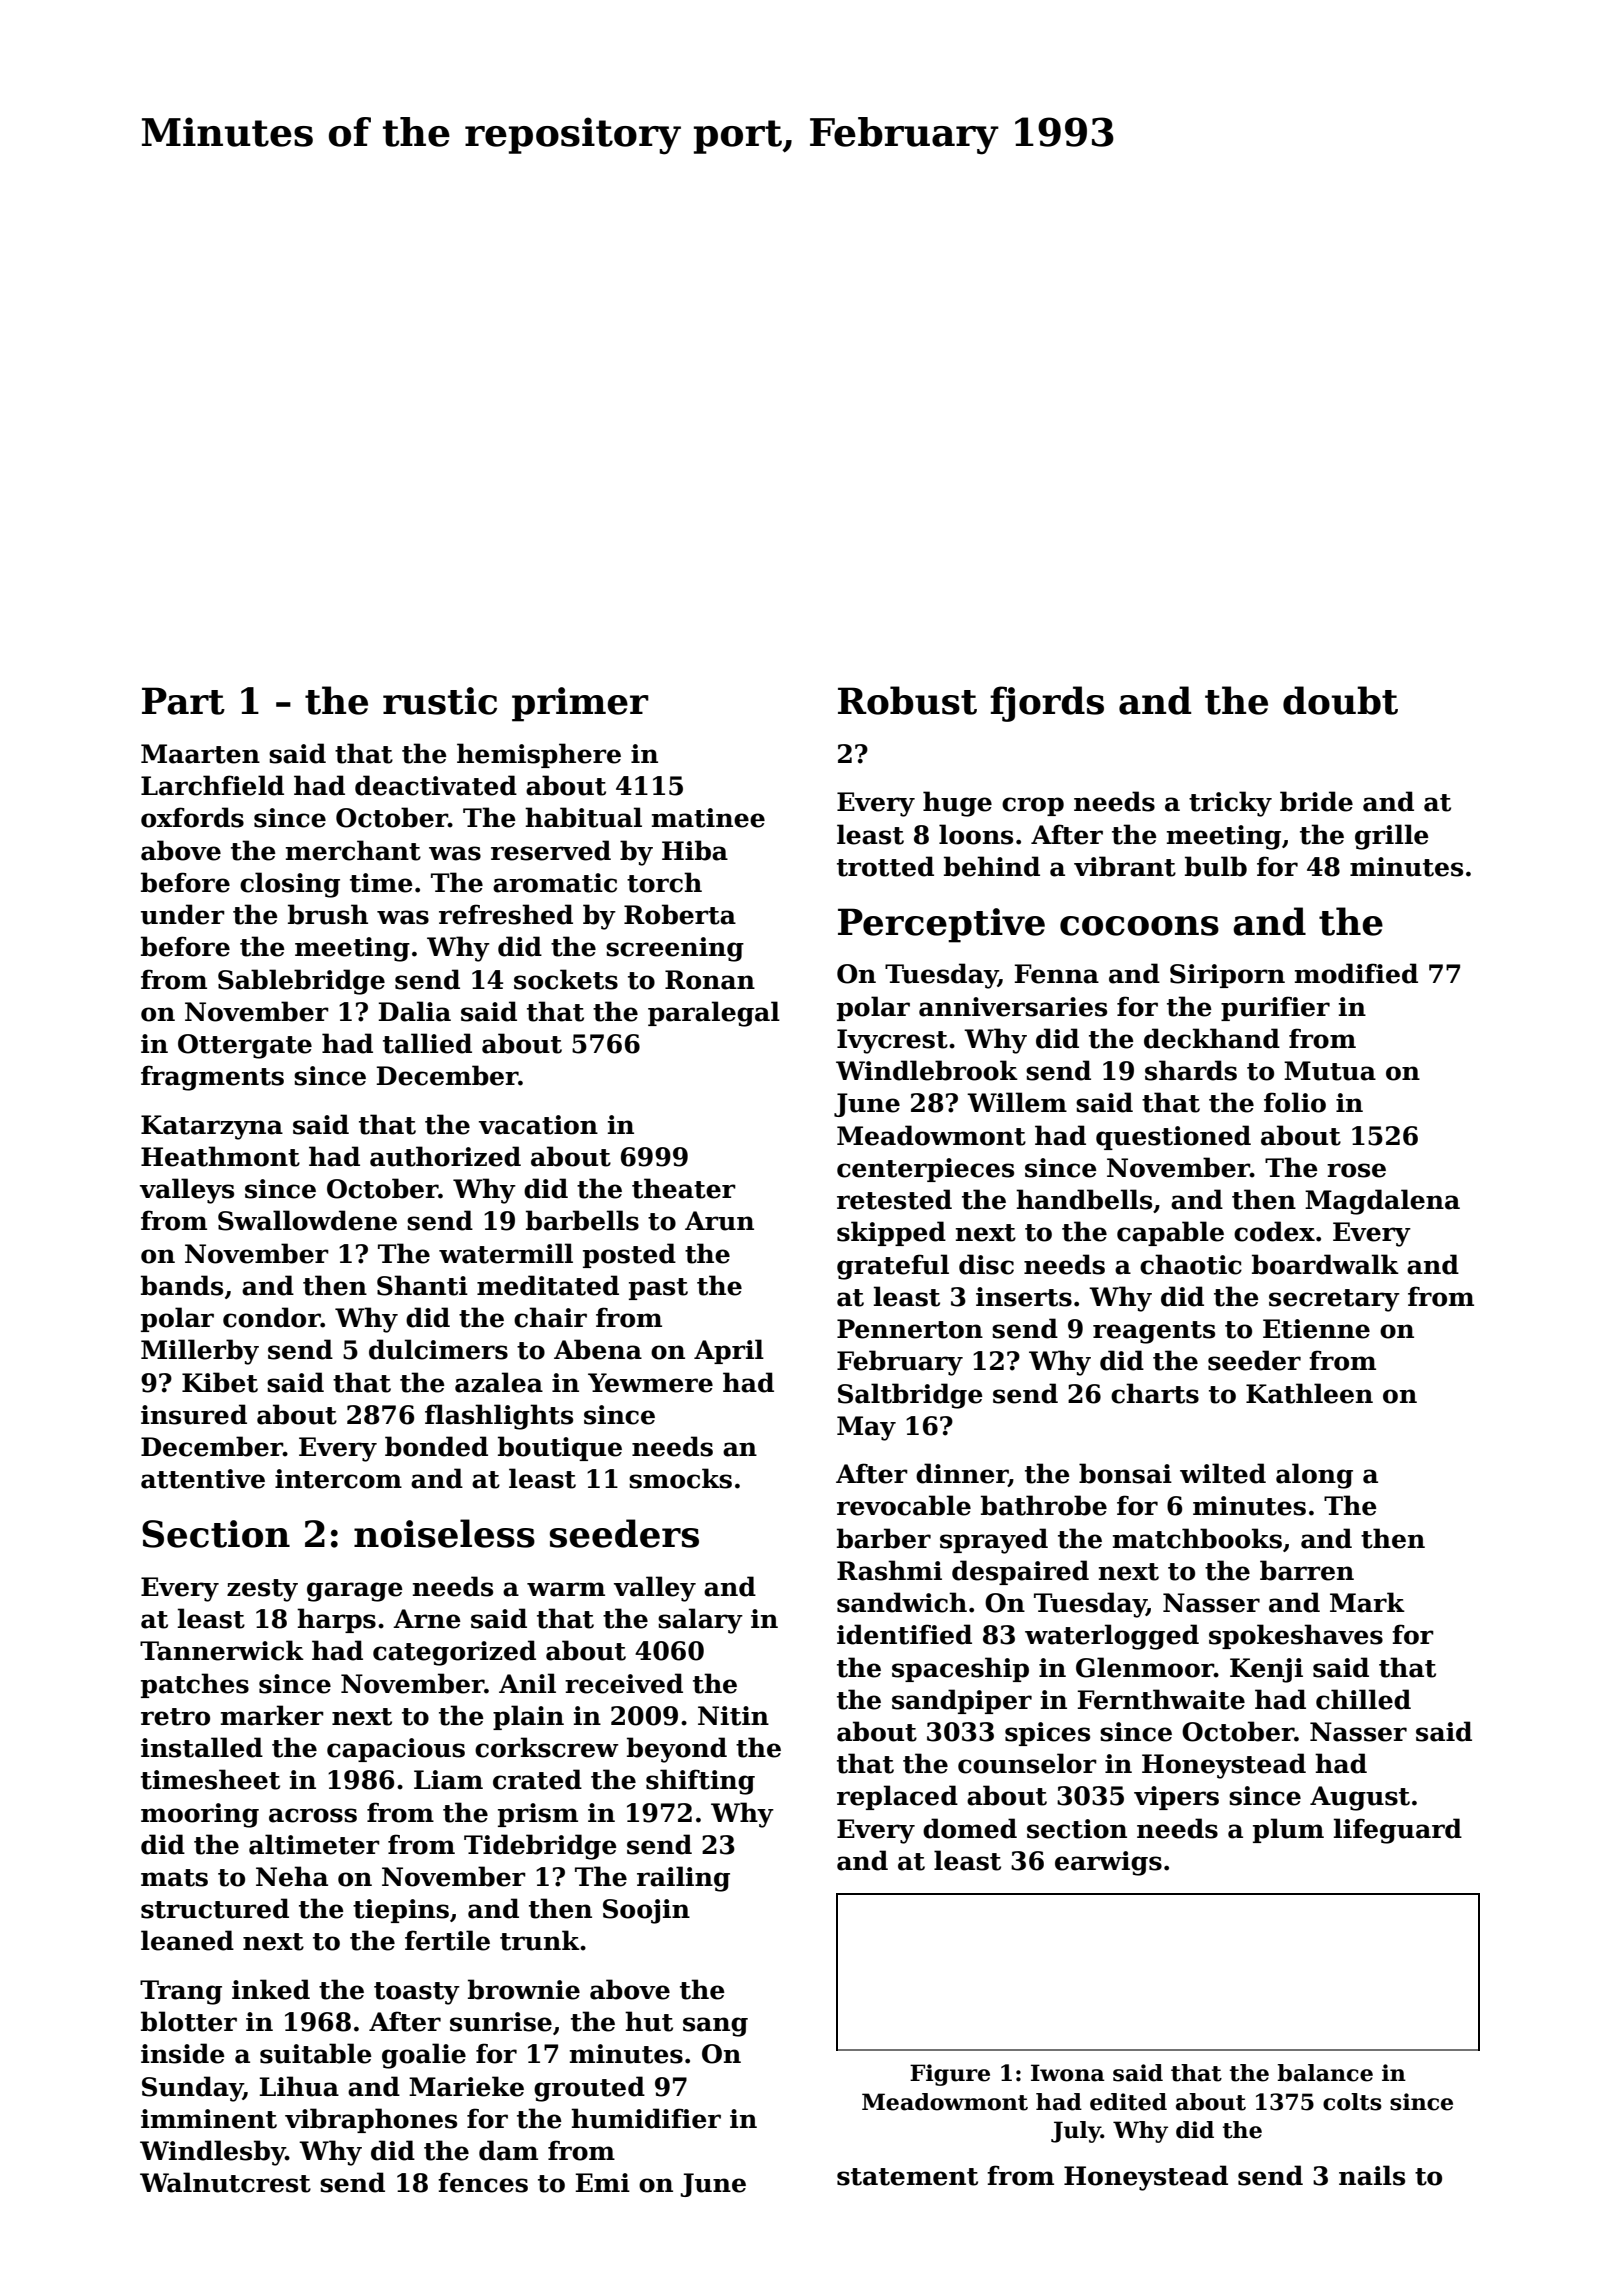 Image resolution: width=1620 pixels, height=2292 pixels. I want to click on vipers, so click(1176, 1798).
